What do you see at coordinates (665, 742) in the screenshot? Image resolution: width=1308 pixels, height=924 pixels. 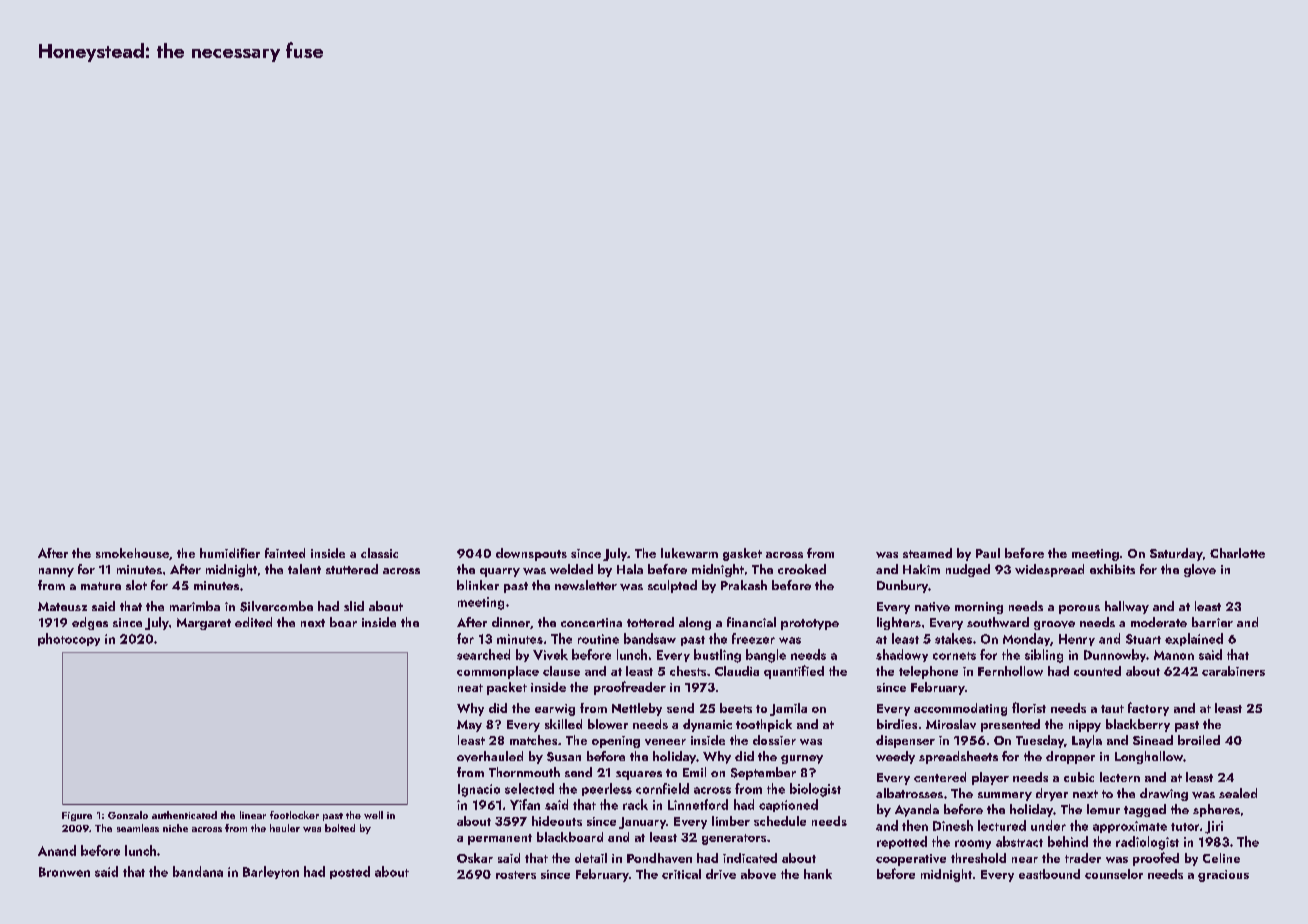 I see `veneer` at bounding box center [665, 742].
